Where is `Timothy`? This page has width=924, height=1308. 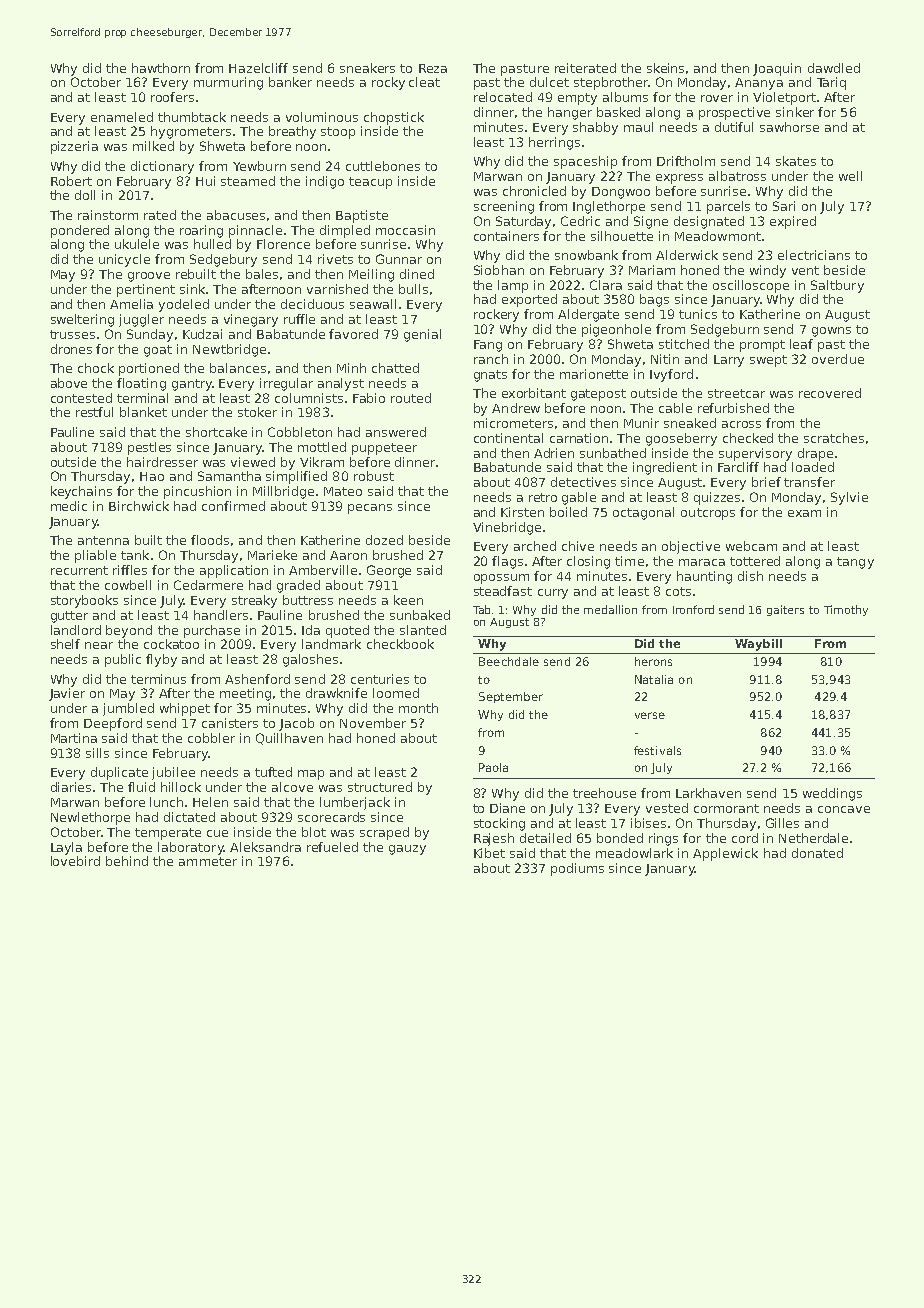 Timothy is located at coordinates (846, 610).
